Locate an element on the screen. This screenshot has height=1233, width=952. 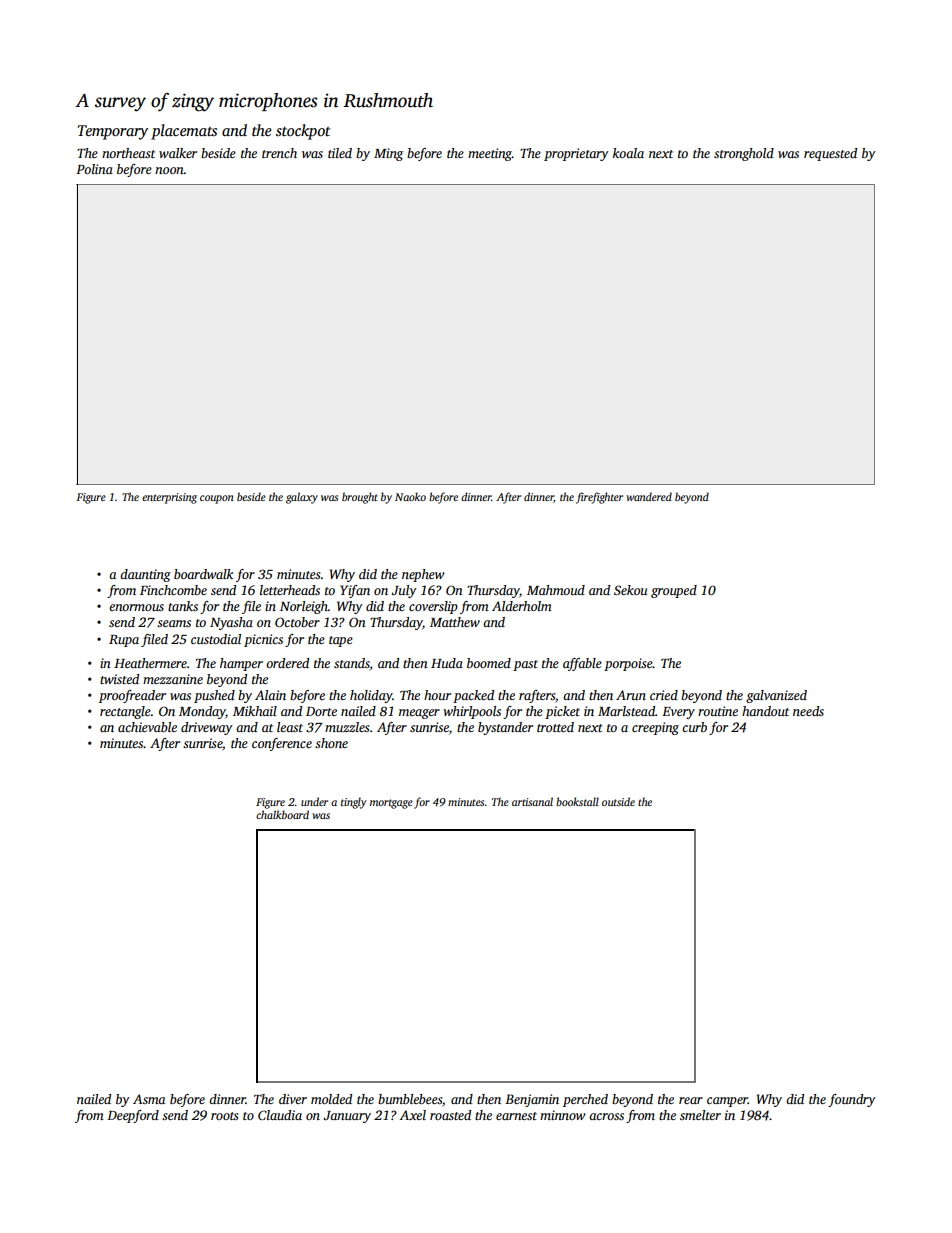
stockpot is located at coordinates (303, 132).
